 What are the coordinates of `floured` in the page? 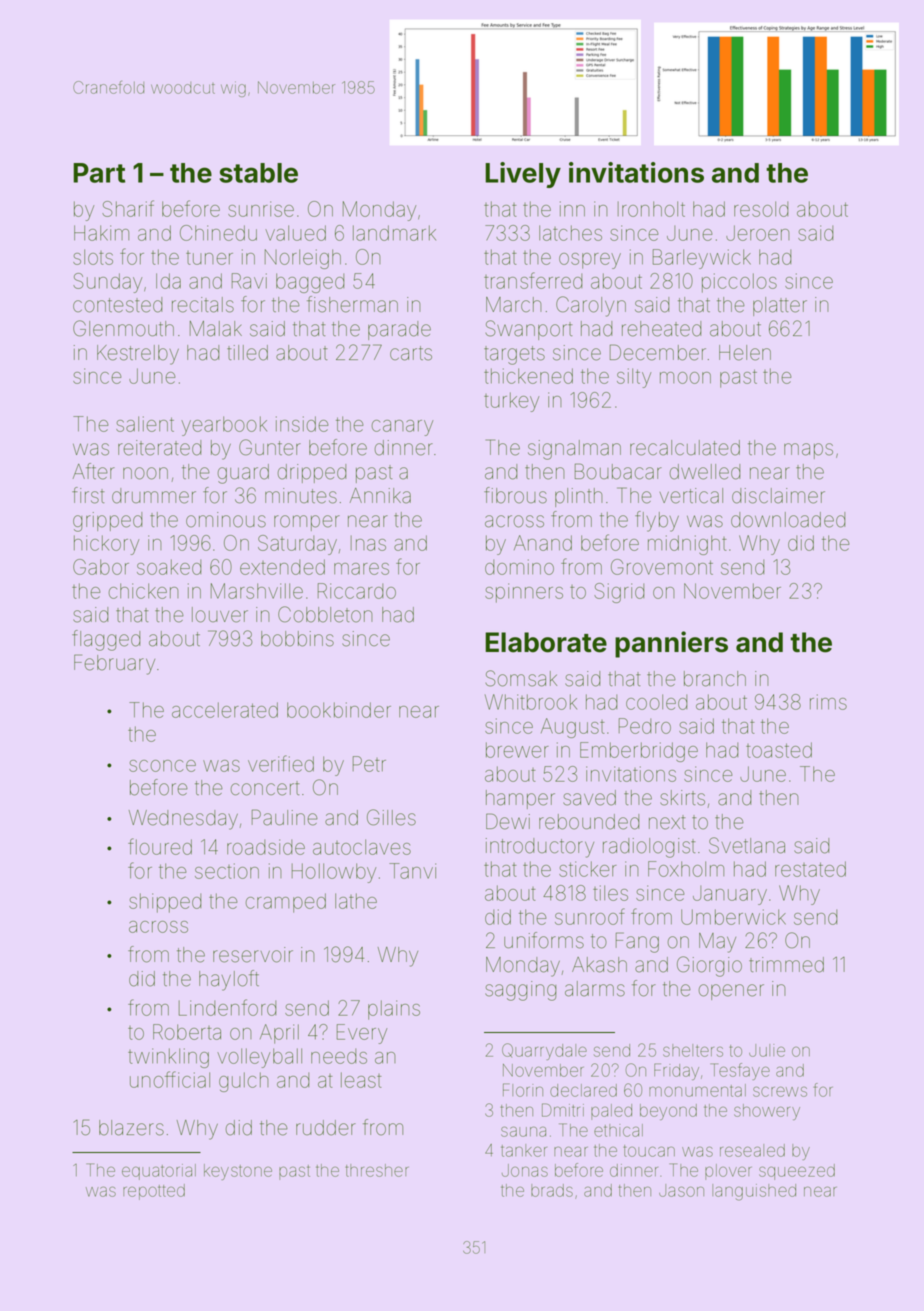 It's located at (160, 846).
